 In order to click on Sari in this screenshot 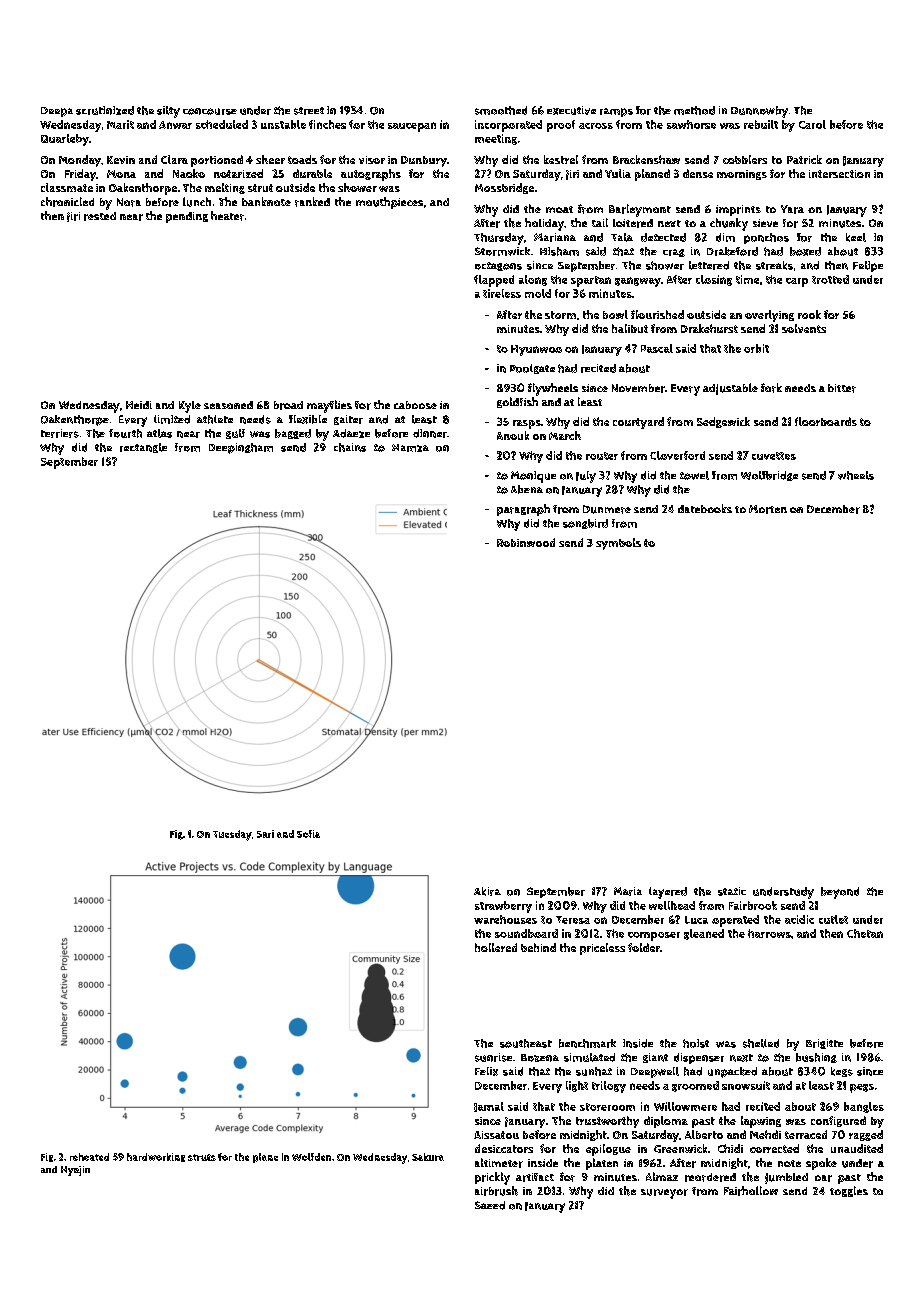, I will do `click(265, 834)`.
